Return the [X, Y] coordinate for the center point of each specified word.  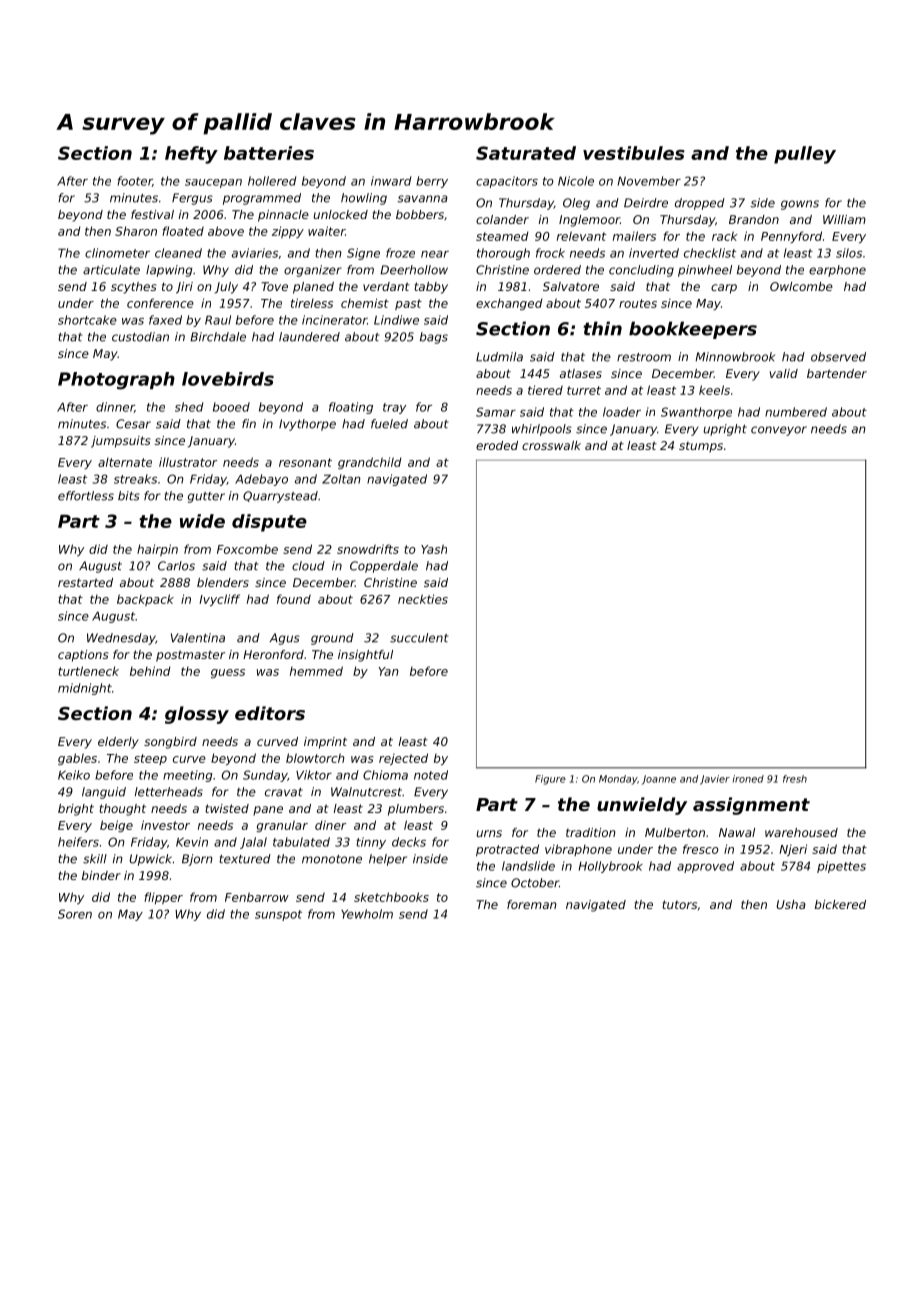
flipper [163, 898]
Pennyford [791, 237]
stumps [701, 447]
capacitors [507, 182]
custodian [140, 337]
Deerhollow [414, 270]
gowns [800, 205]
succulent [419, 638]
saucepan [213, 183]
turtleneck [88, 671]
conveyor [779, 431]
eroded [497, 445]
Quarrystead [280, 497]
